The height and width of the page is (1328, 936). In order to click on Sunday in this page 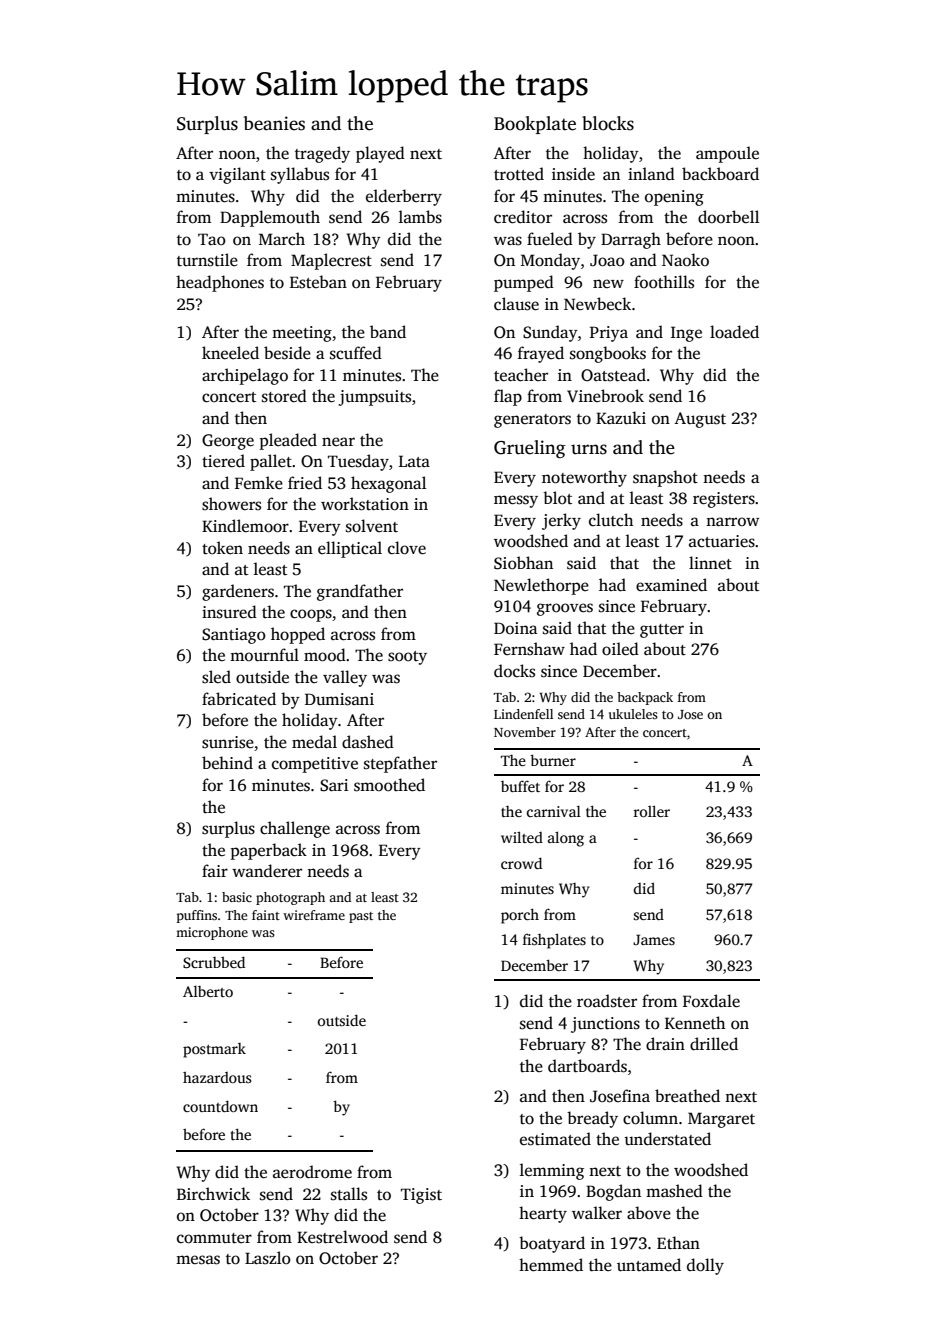, I will do `click(550, 333)`.
